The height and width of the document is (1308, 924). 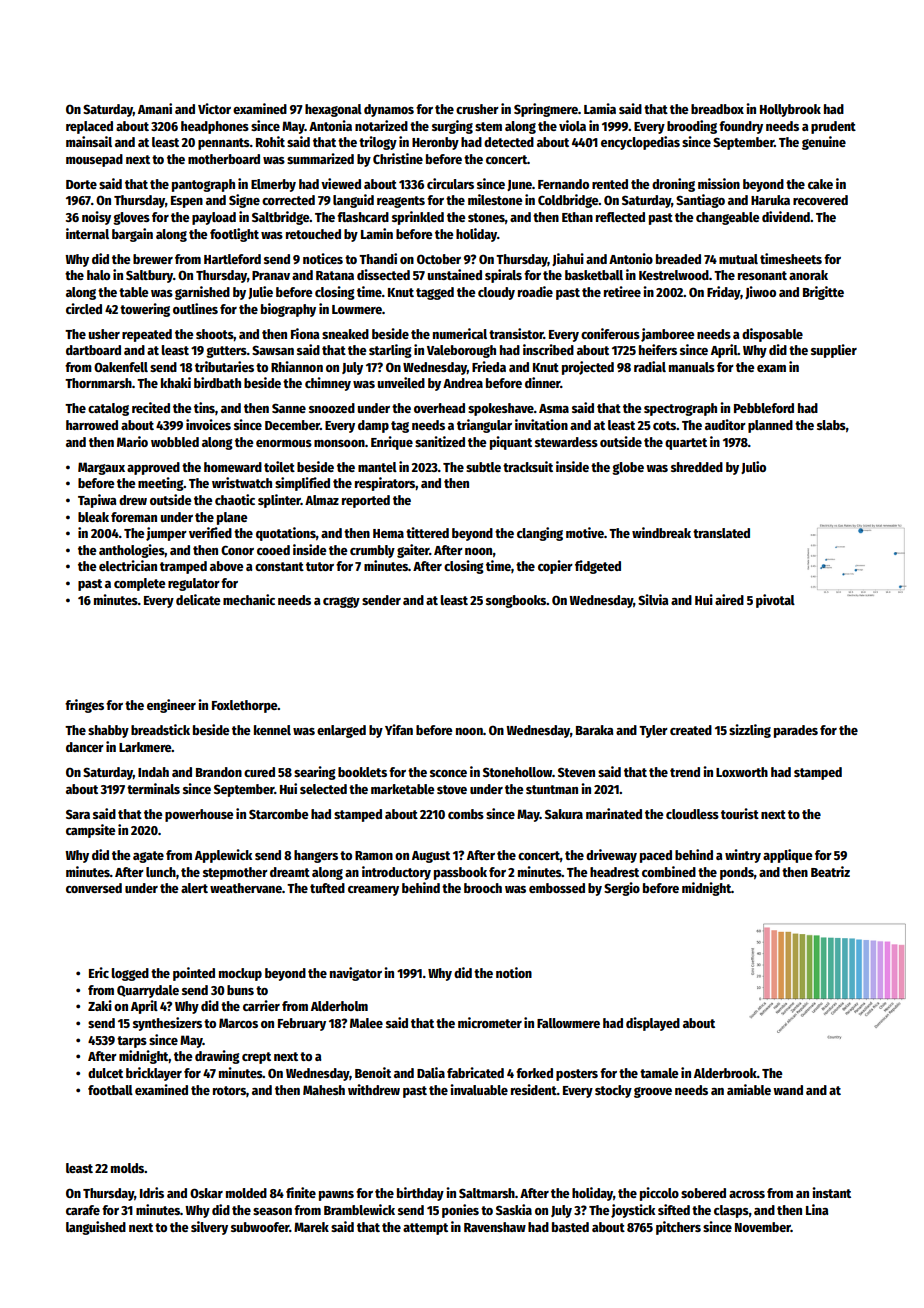 What do you see at coordinates (89, 127) in the document?
I see `replaced` at bounding box center [89, 127].
